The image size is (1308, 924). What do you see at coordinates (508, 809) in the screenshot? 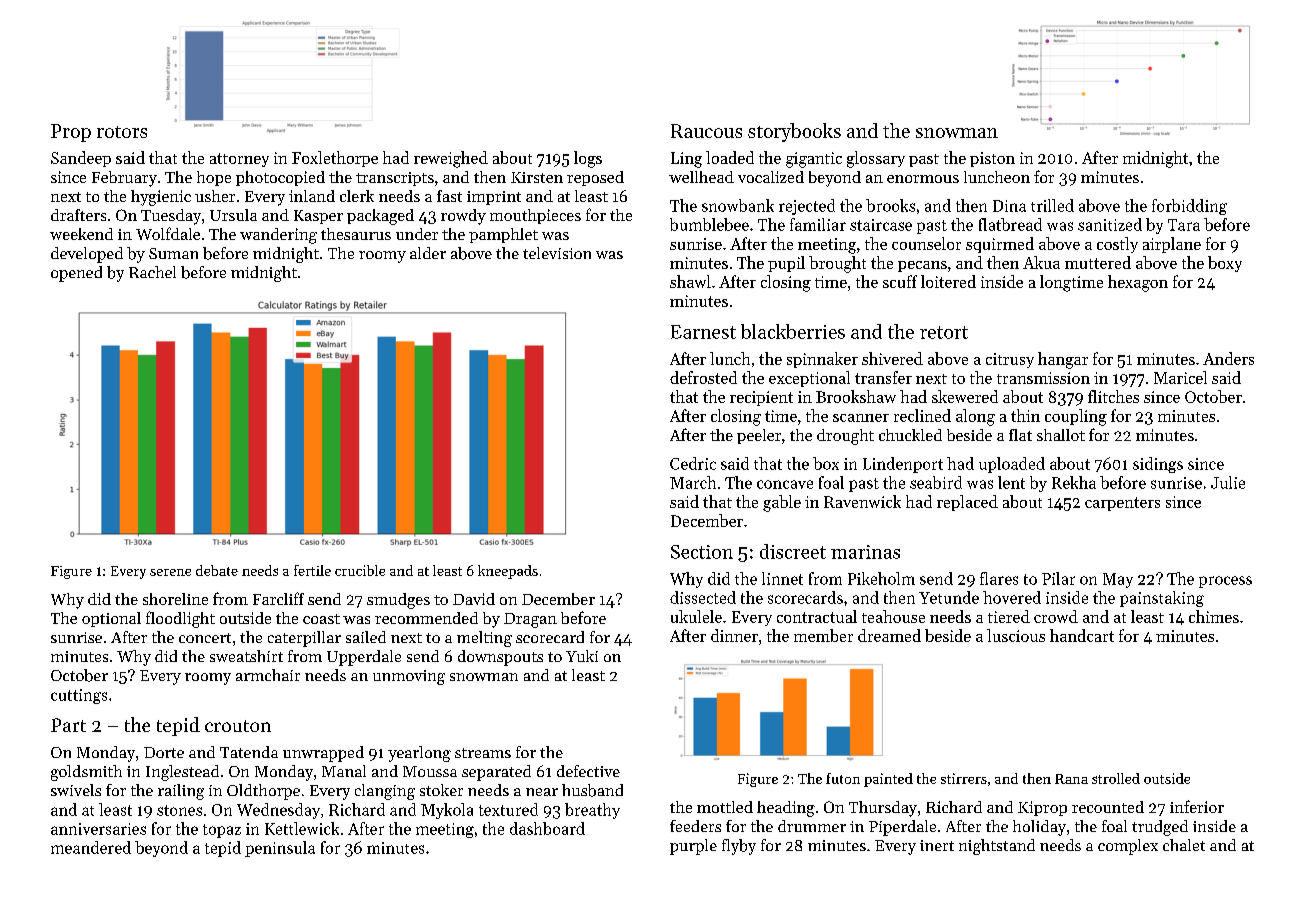
I see `textured` at bounding box center [508, 809].
